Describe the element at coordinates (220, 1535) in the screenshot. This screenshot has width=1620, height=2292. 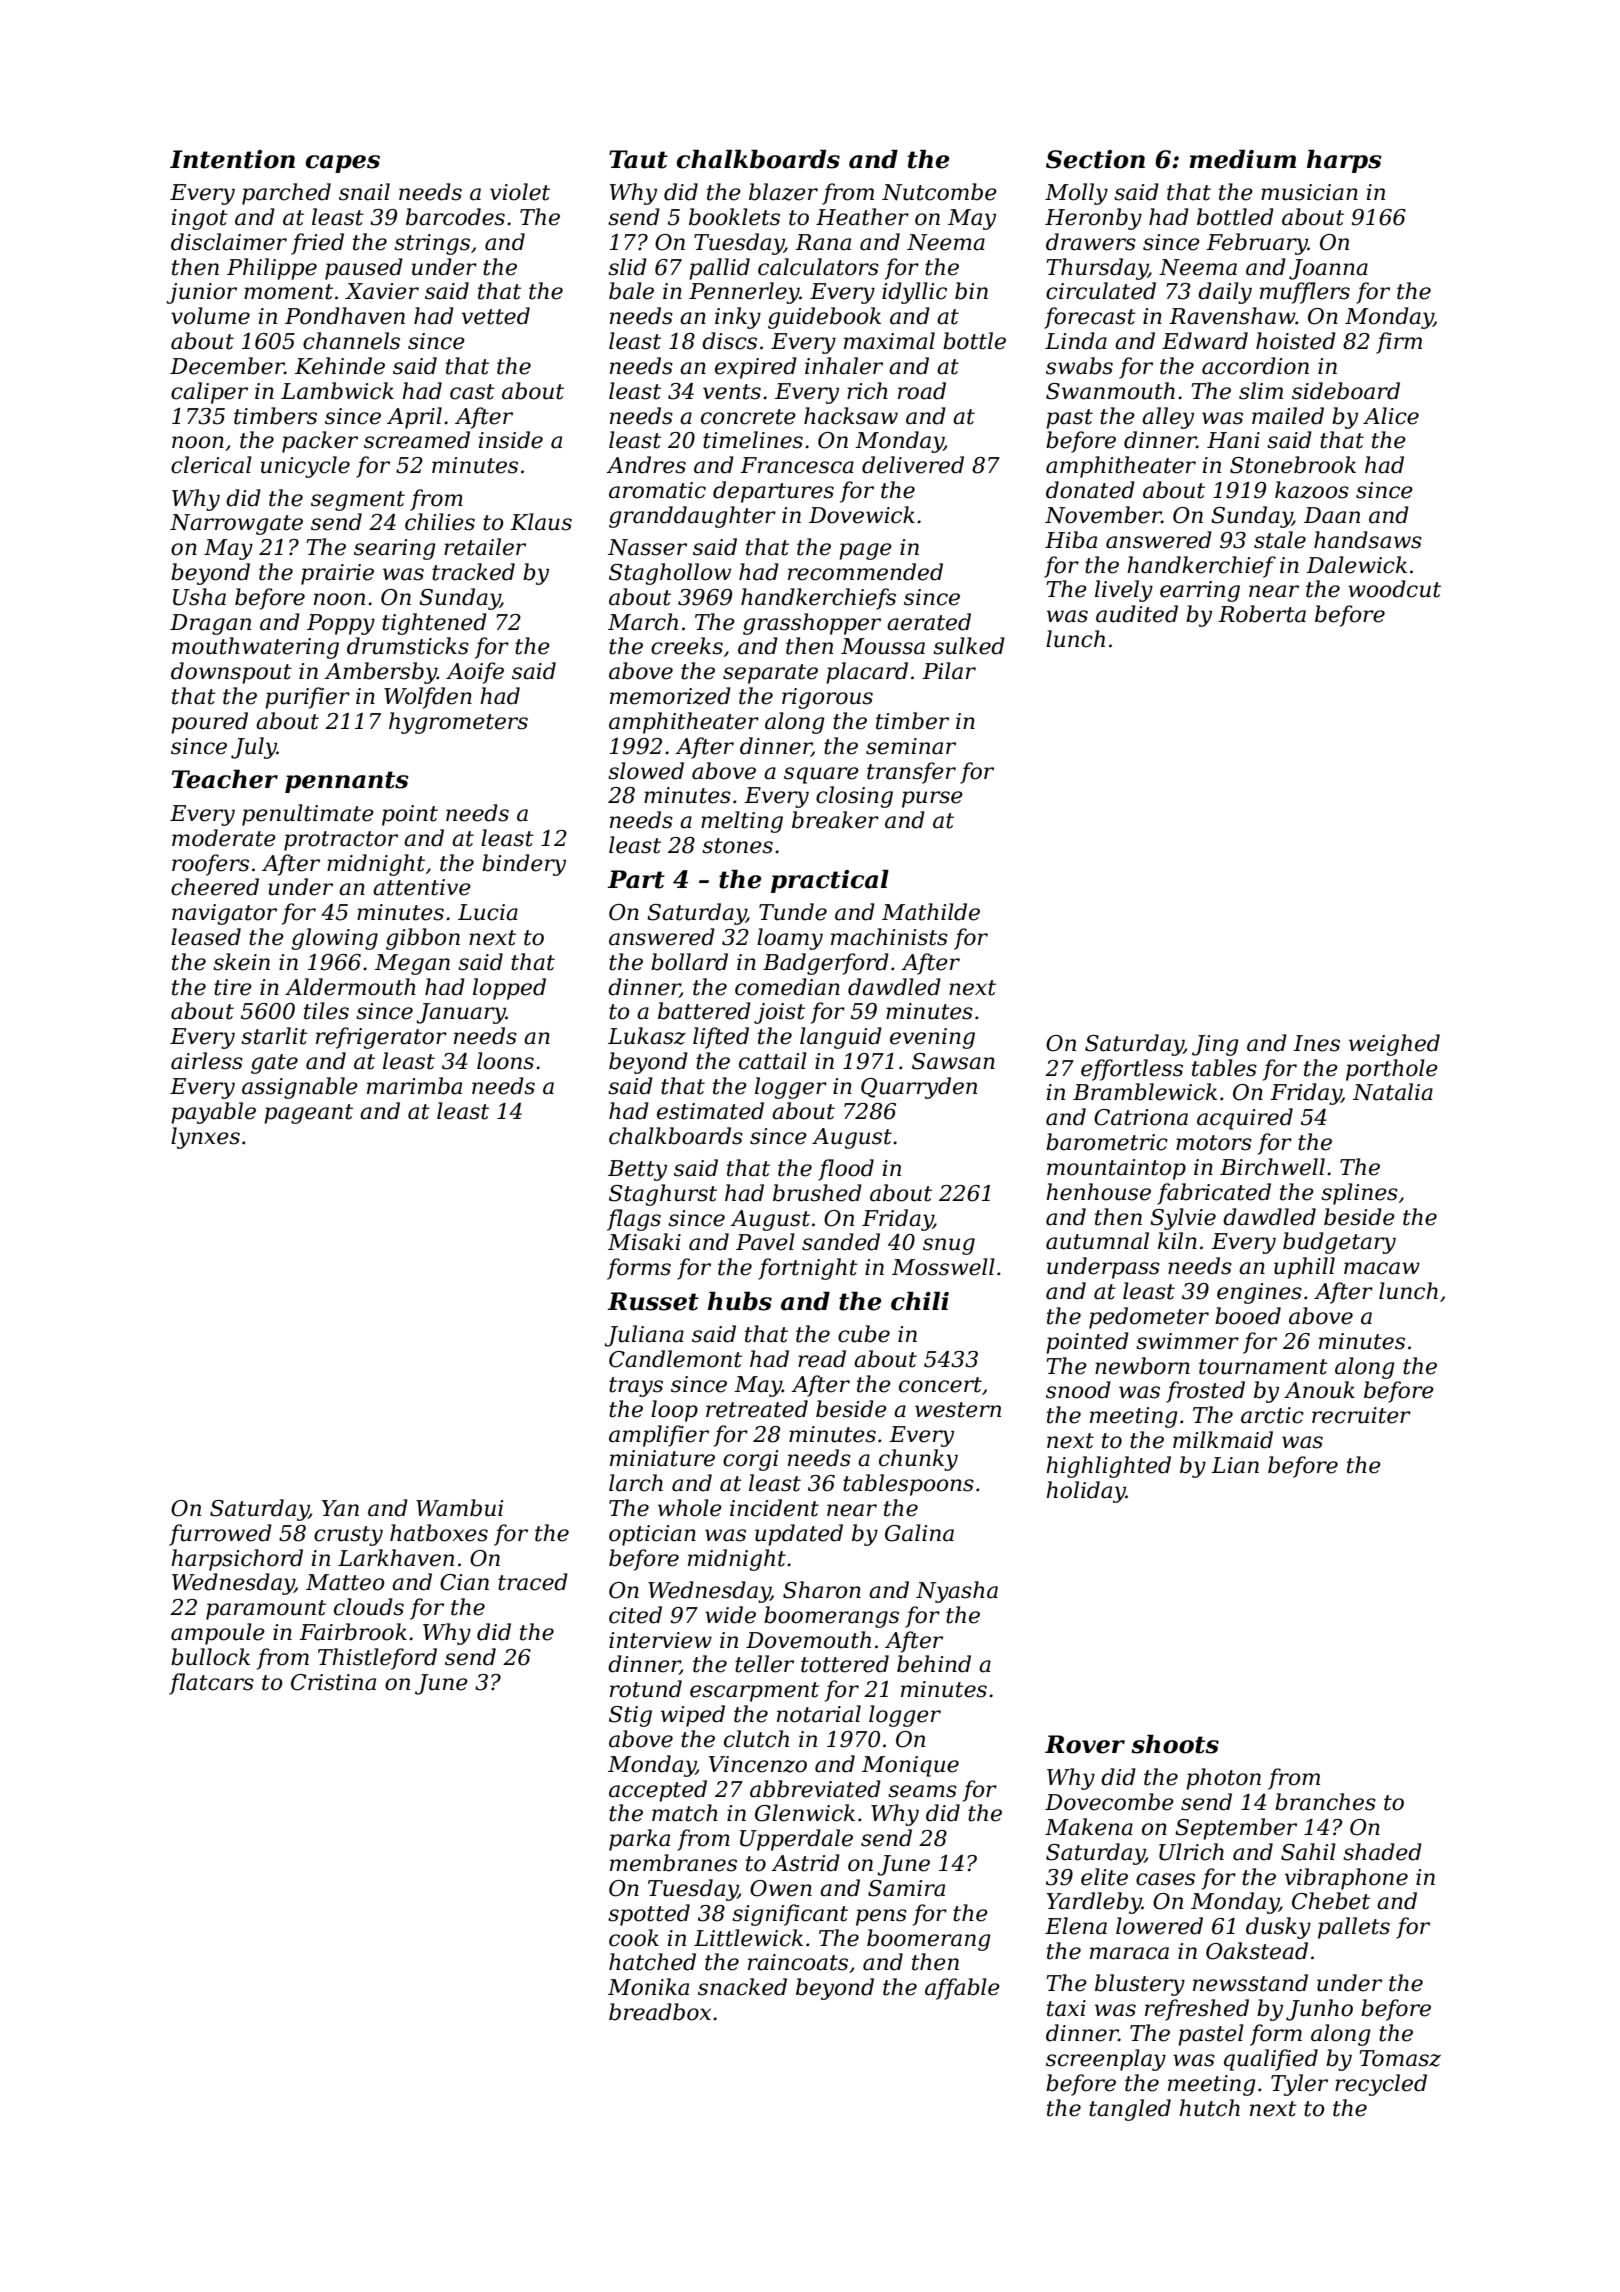
I see `furrowed` at that location.
